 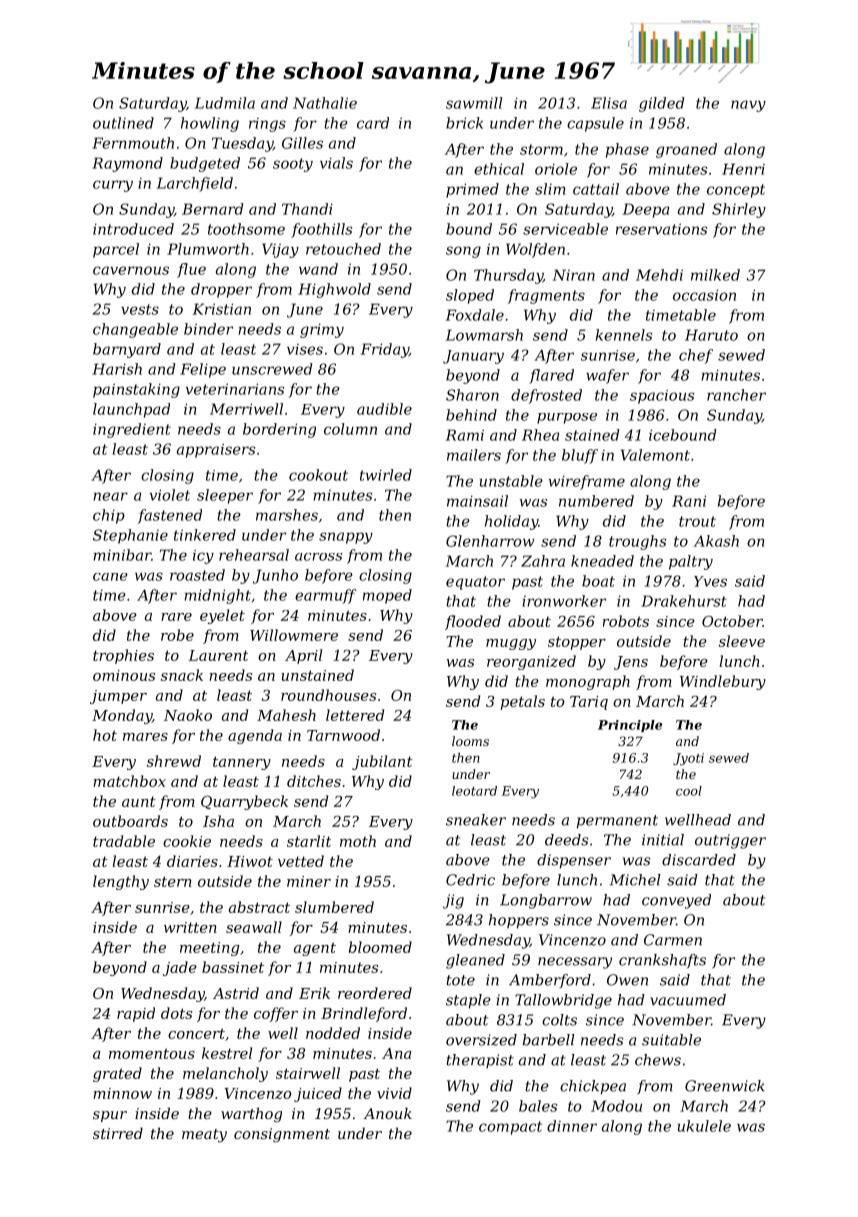 I want to click on Hiwot, so click(x=250, y=861).
